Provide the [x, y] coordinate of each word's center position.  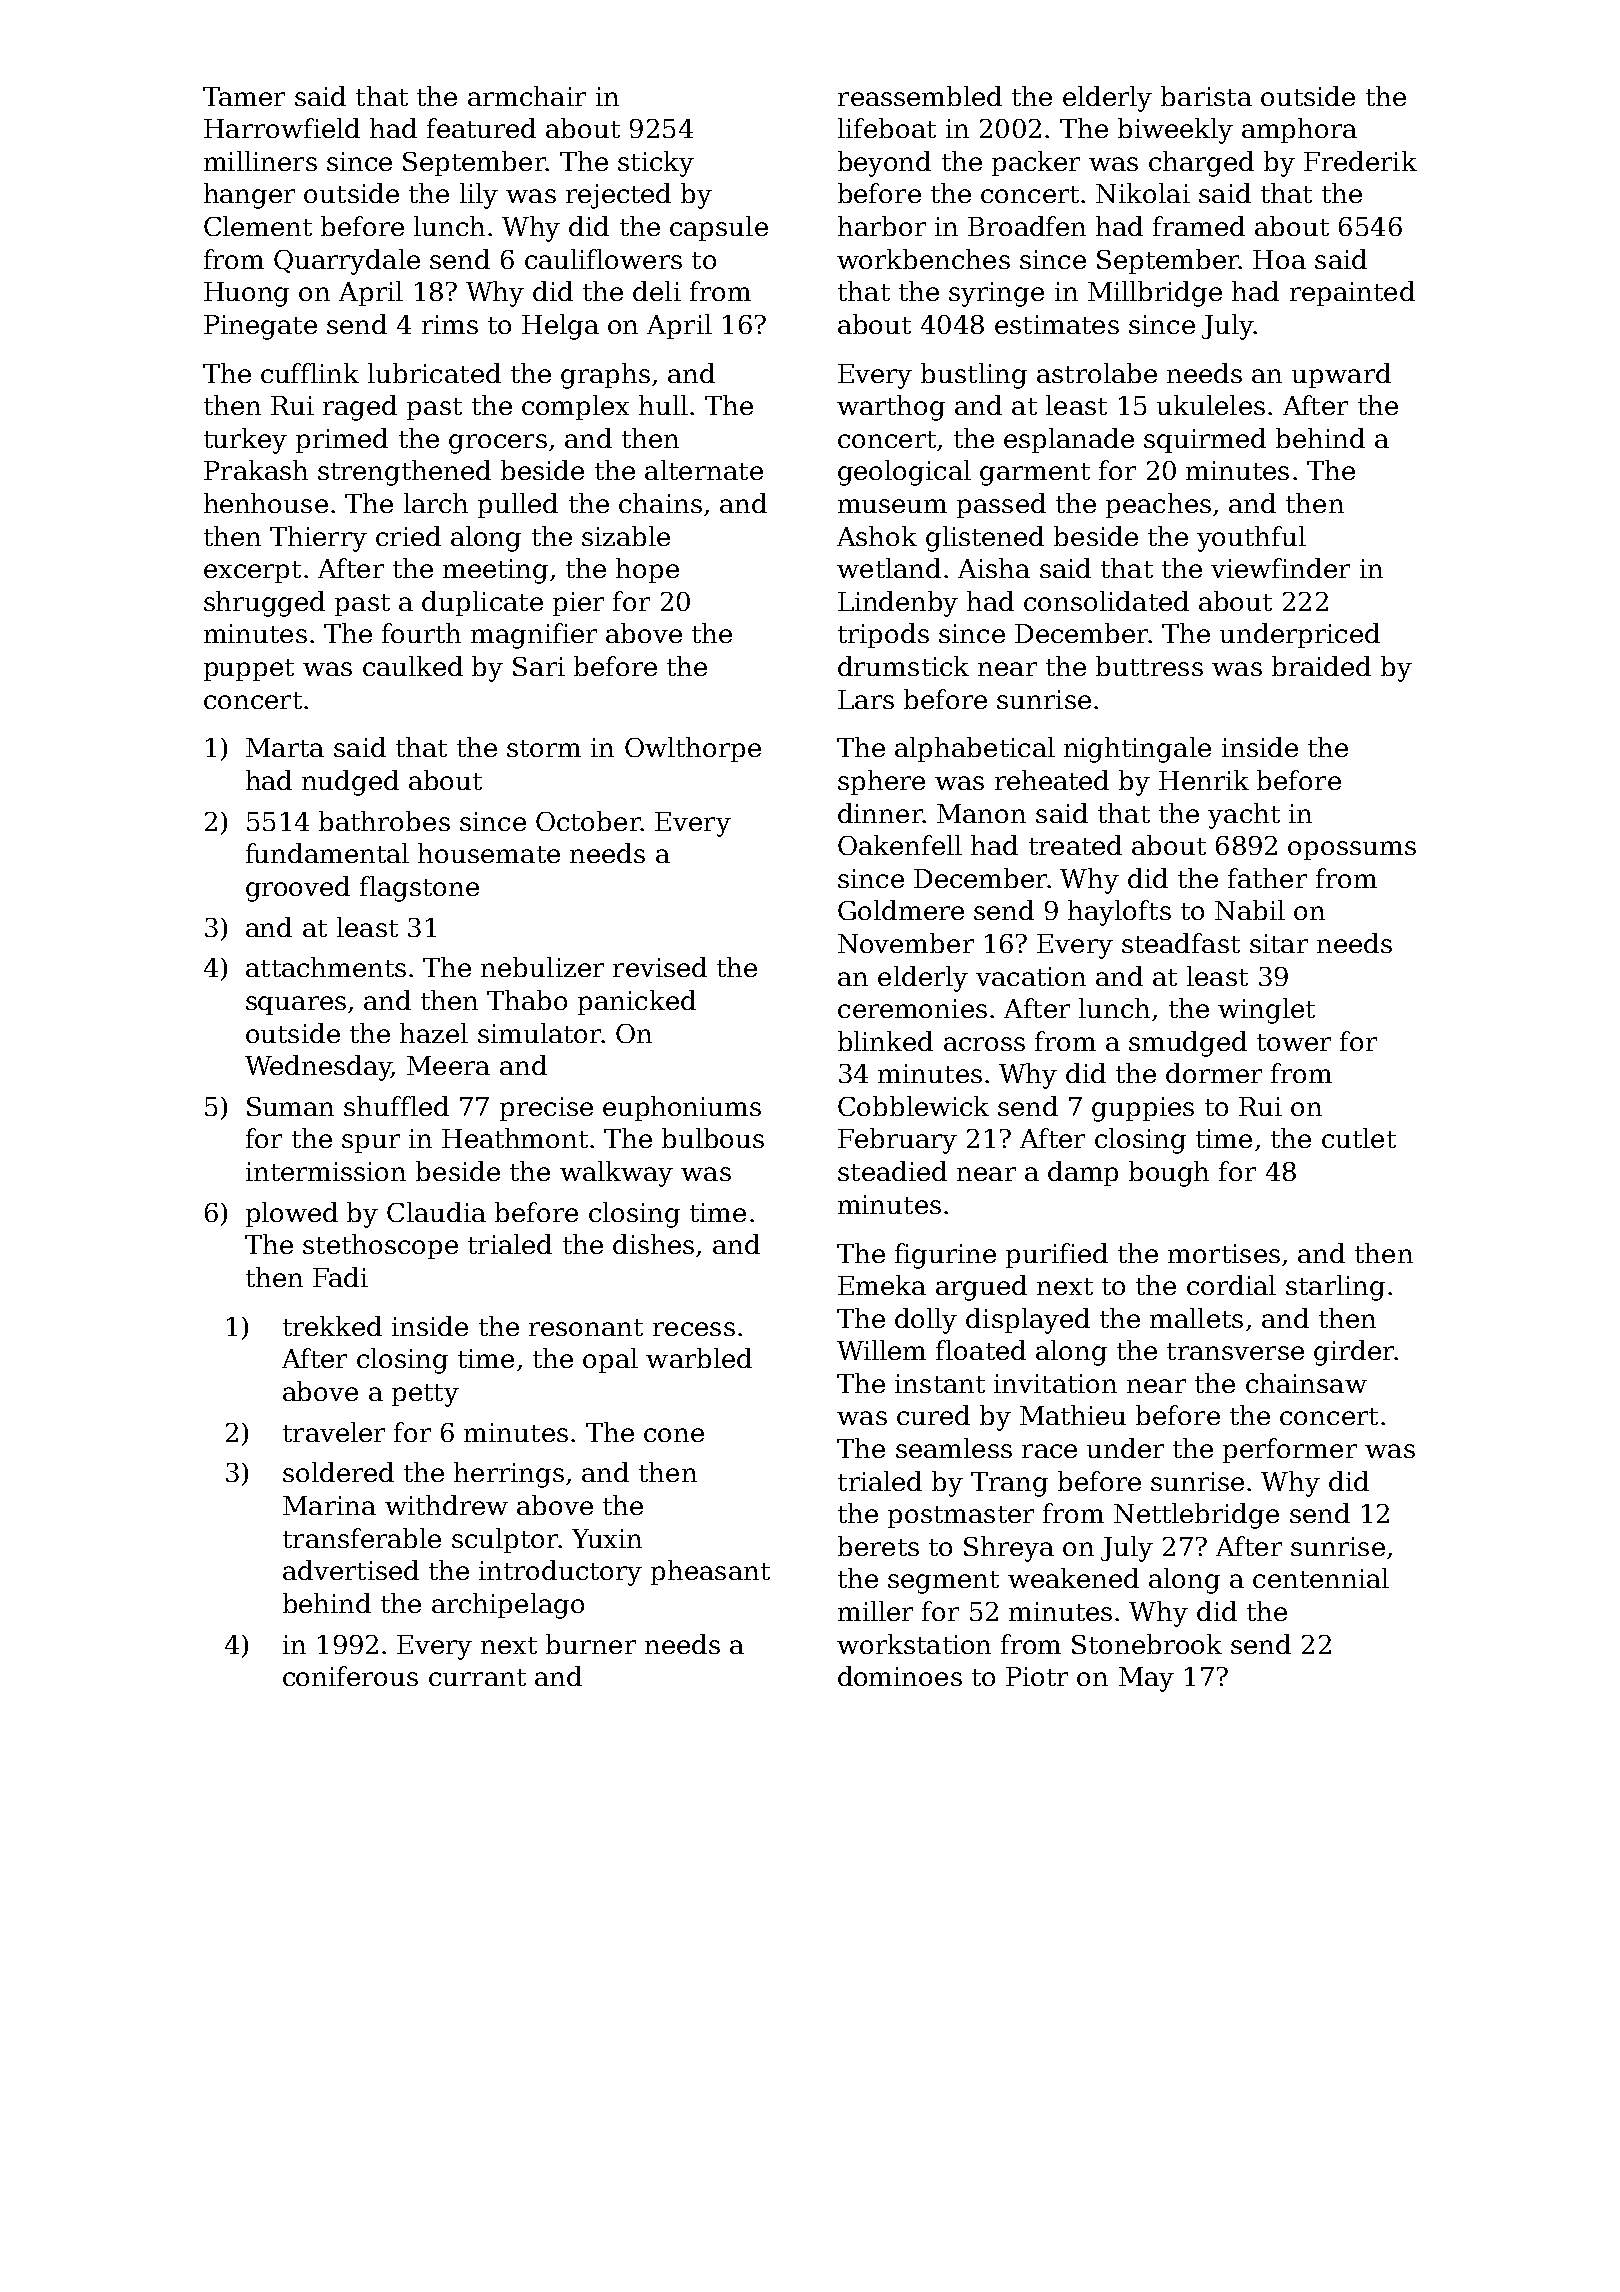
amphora [1299, 130]
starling [1335, 1288]
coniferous [350, 1676]
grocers [498, 444]
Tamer [244, 96]
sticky [656, 164]
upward [1341, 375]
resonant [586, 1327]
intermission [326, 1171]
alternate [704, 470]
